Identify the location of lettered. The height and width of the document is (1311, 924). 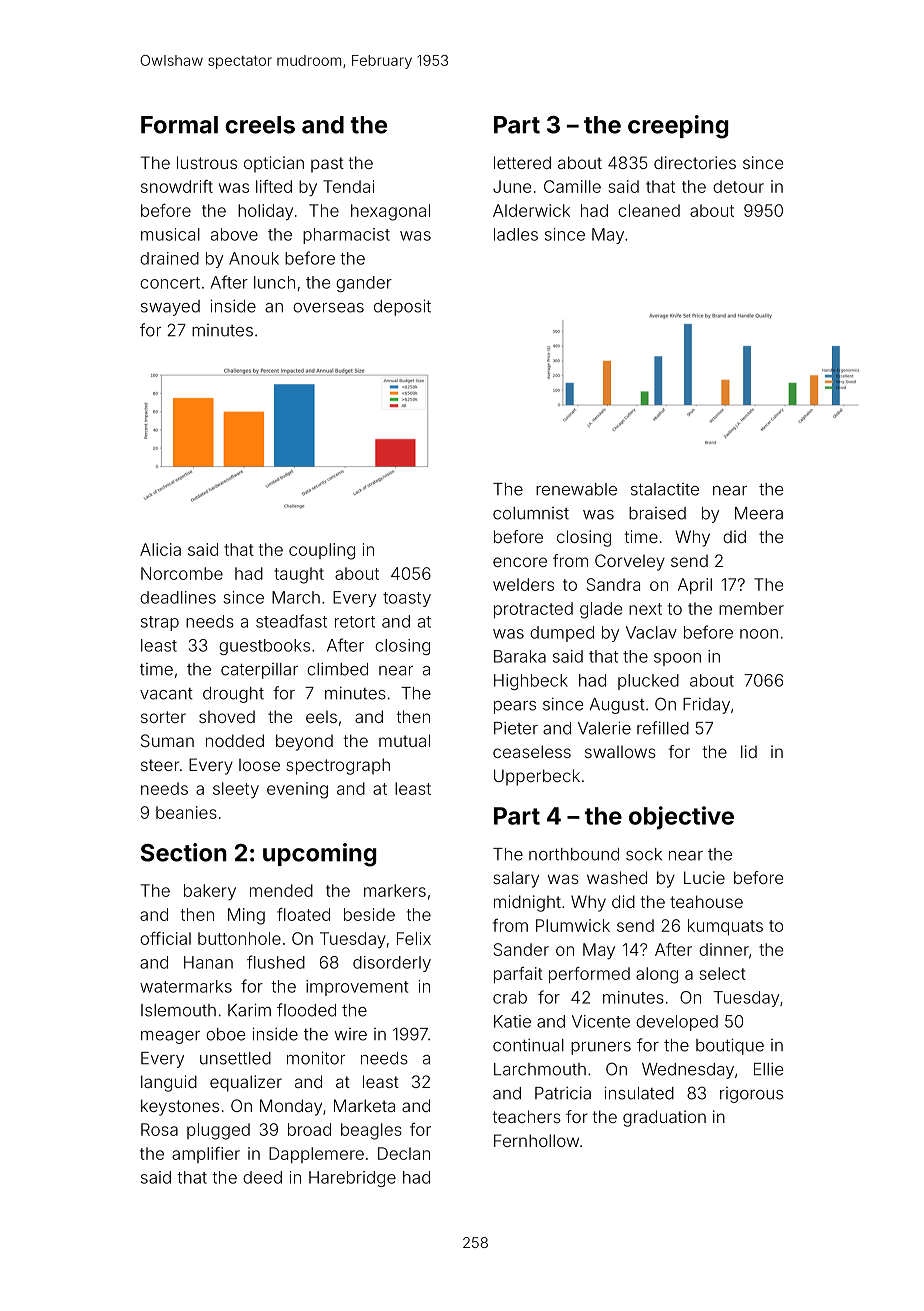
(522, 162).
